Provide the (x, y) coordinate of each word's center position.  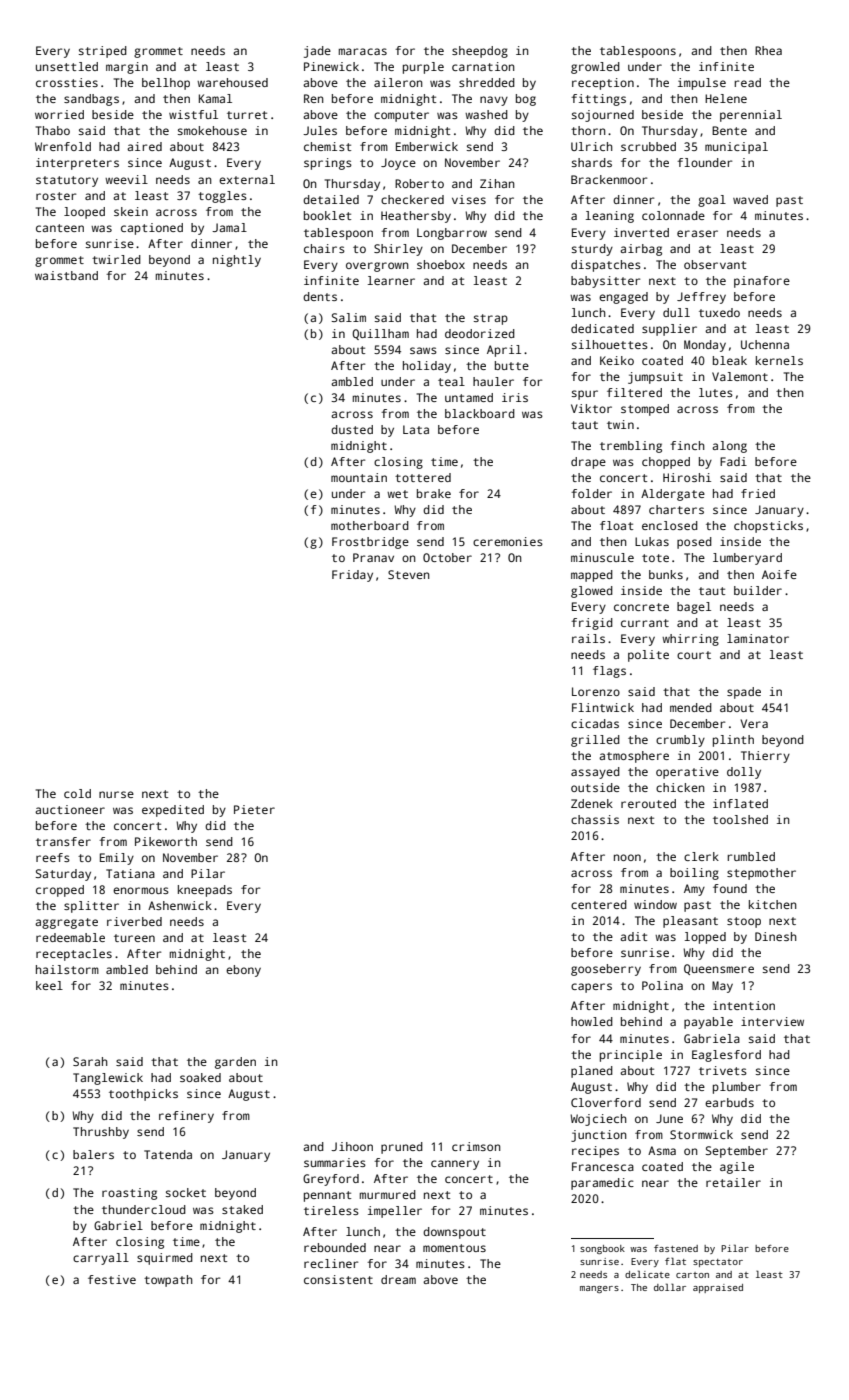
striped (103, 52)
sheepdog (480, 52)
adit (633, 936)
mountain (359, 477)
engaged (623, 298)
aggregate (66, 923)
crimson (476, 1146)
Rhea (768, 50)
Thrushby (101, 1133)
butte (512, 365)
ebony (243, 971)
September (737, 1152)
